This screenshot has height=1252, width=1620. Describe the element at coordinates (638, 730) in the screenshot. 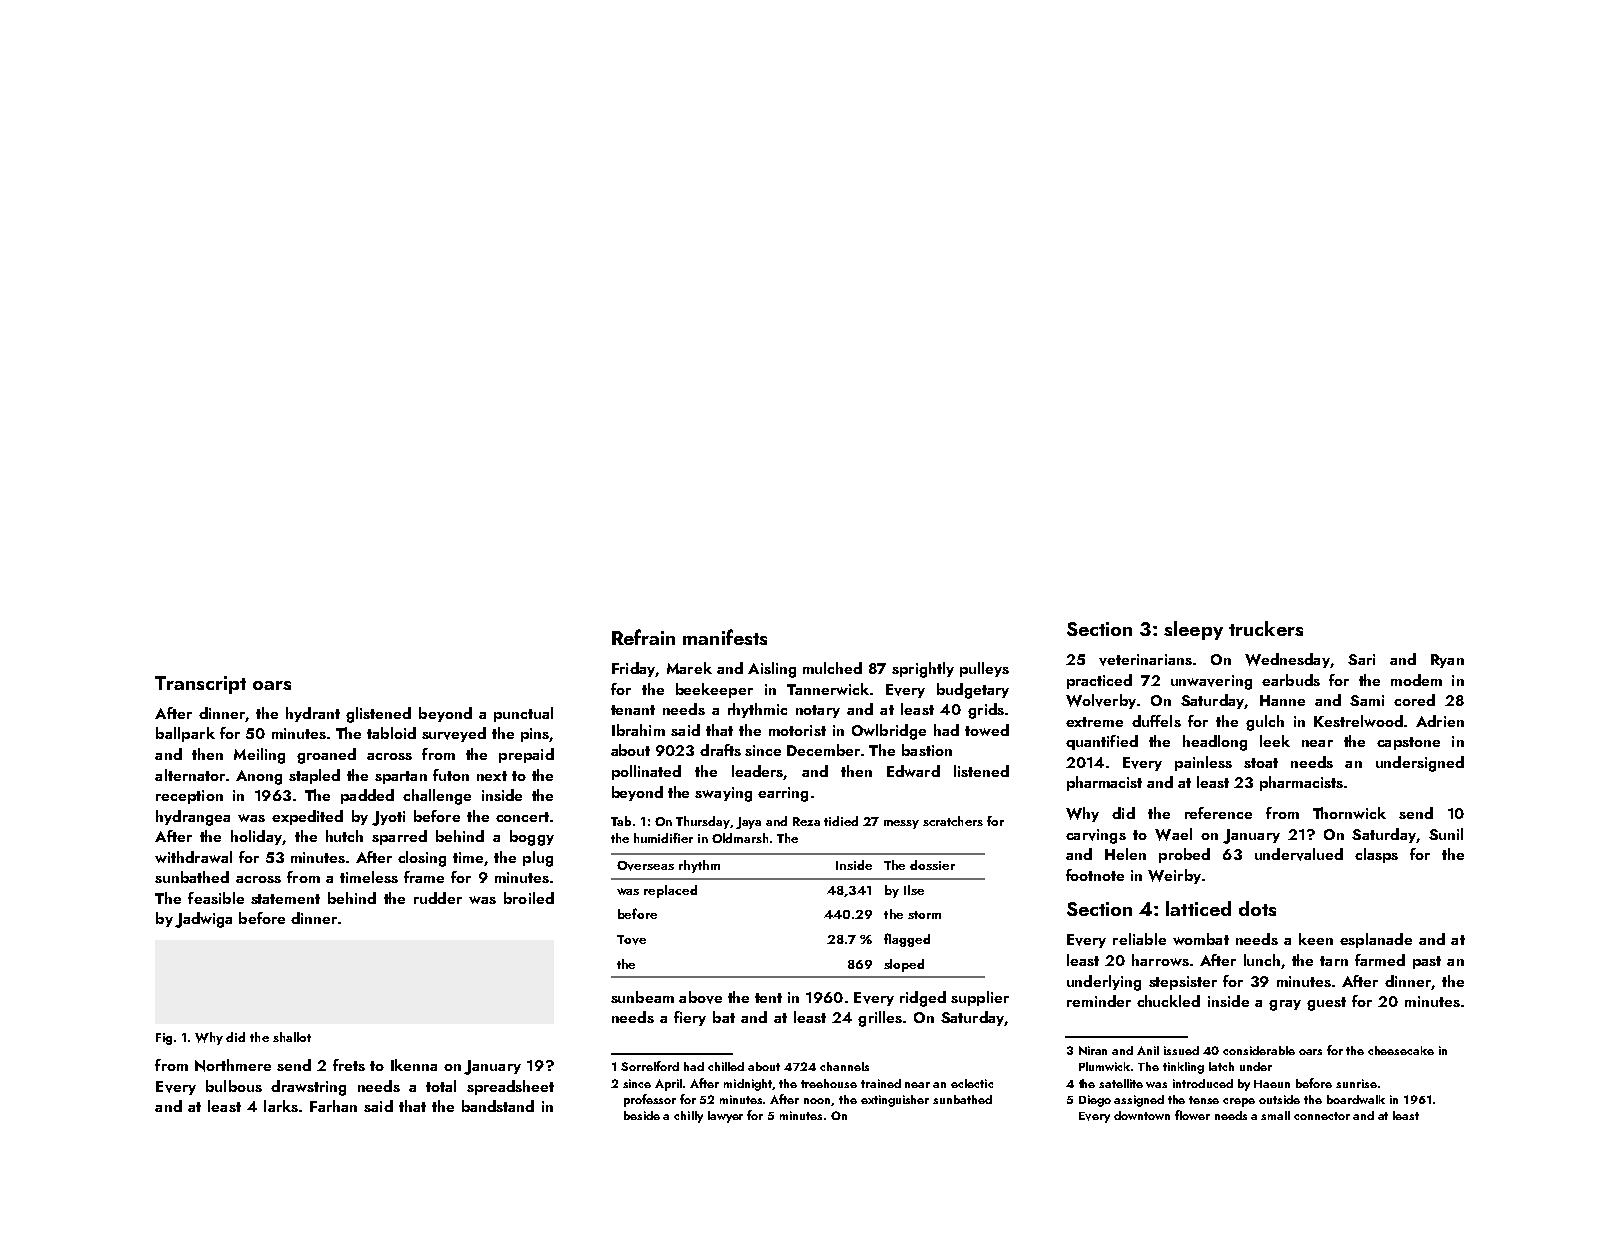

I see `Ibrahim` at that location.
